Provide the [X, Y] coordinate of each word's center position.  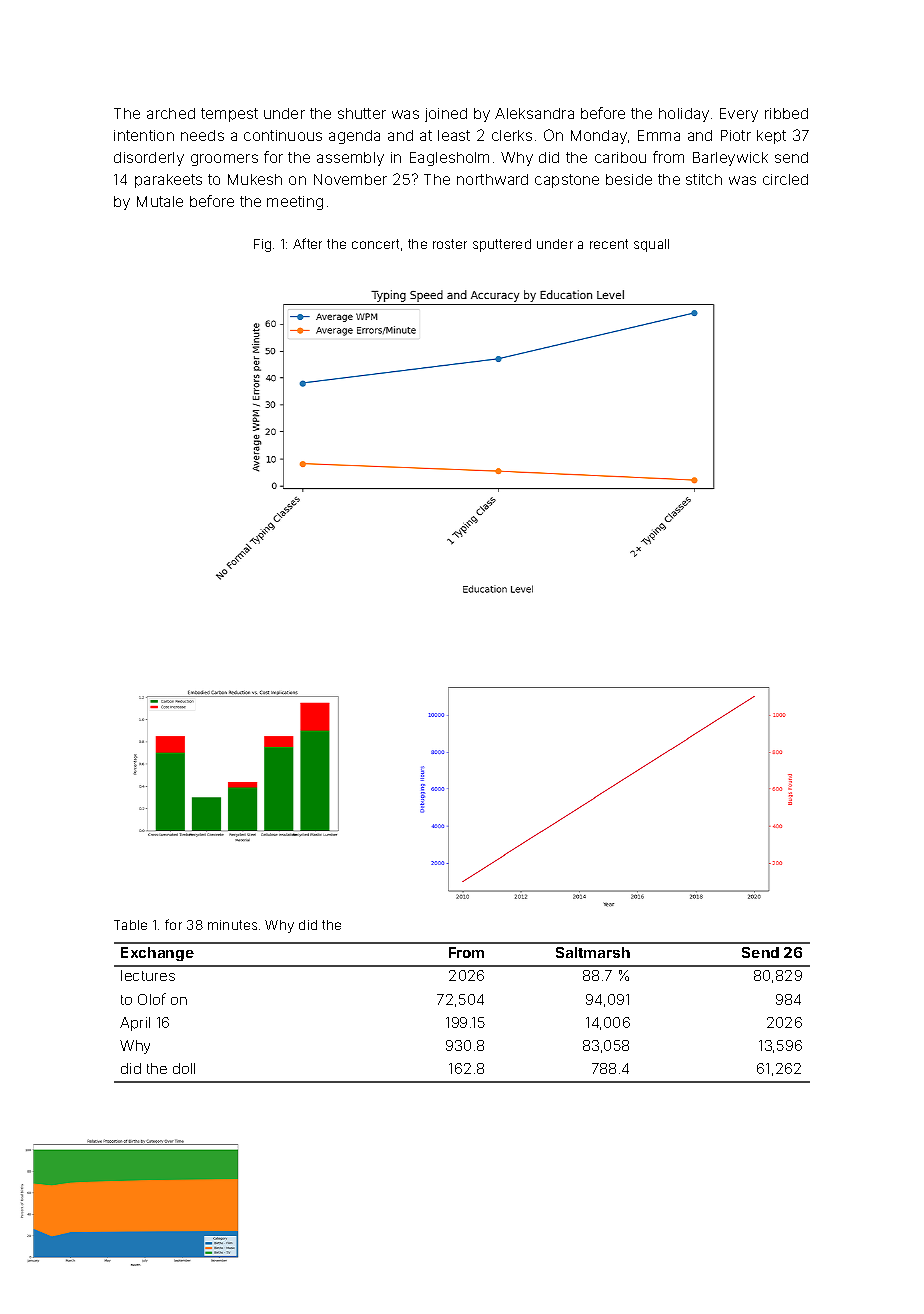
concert [375, 244]
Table [130, 925]
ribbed [786, 113]
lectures [148, 975]
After [307, 243]
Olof [152, 999]
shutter [362, 113]
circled [785, 179]
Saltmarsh [593, 952]
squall [651, 245]
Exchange [157, 954]
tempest [229, 115]
